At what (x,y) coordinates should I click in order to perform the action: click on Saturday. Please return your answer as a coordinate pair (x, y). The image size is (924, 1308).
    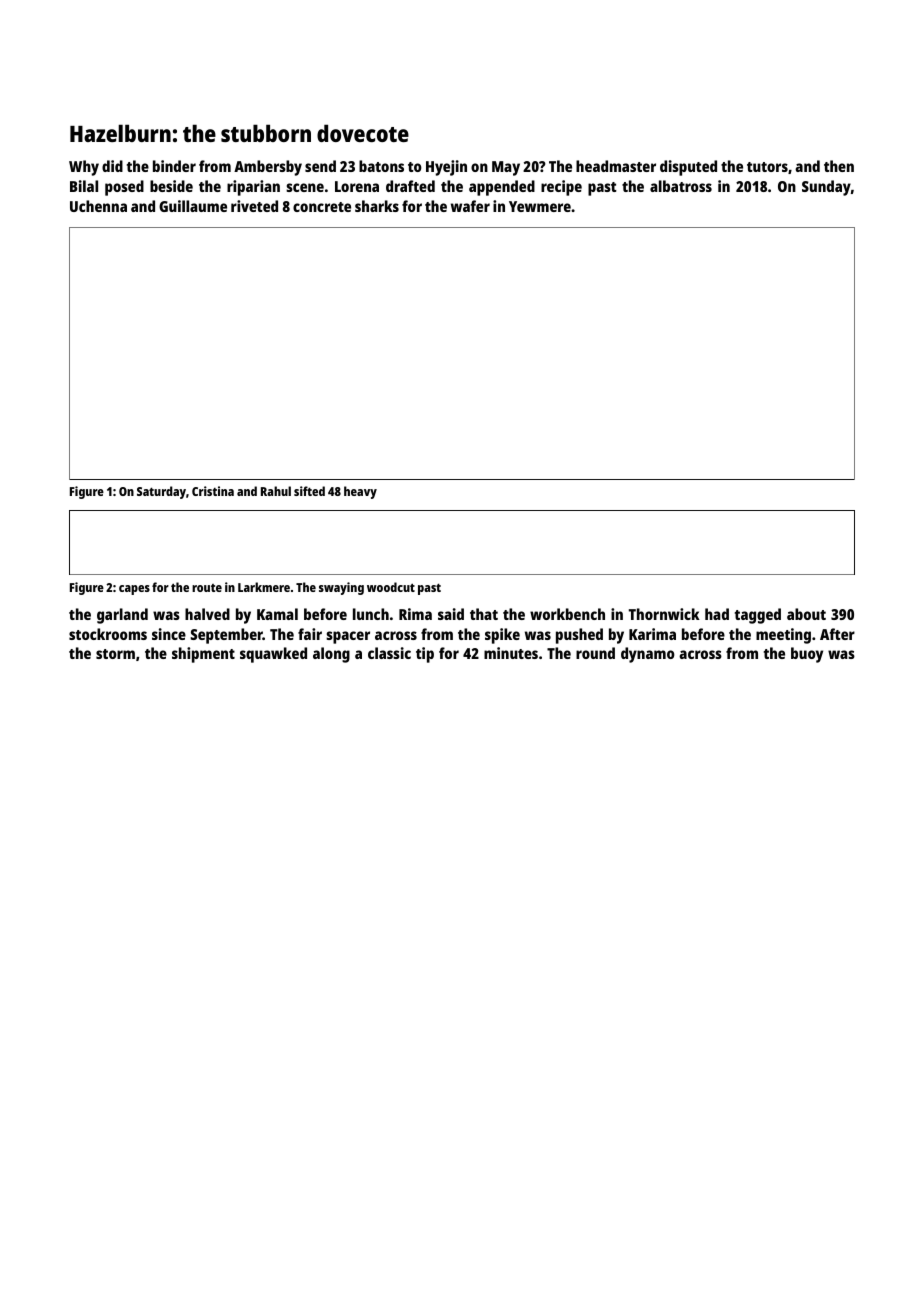
    Looking at the image, I should click on (161, 492).
